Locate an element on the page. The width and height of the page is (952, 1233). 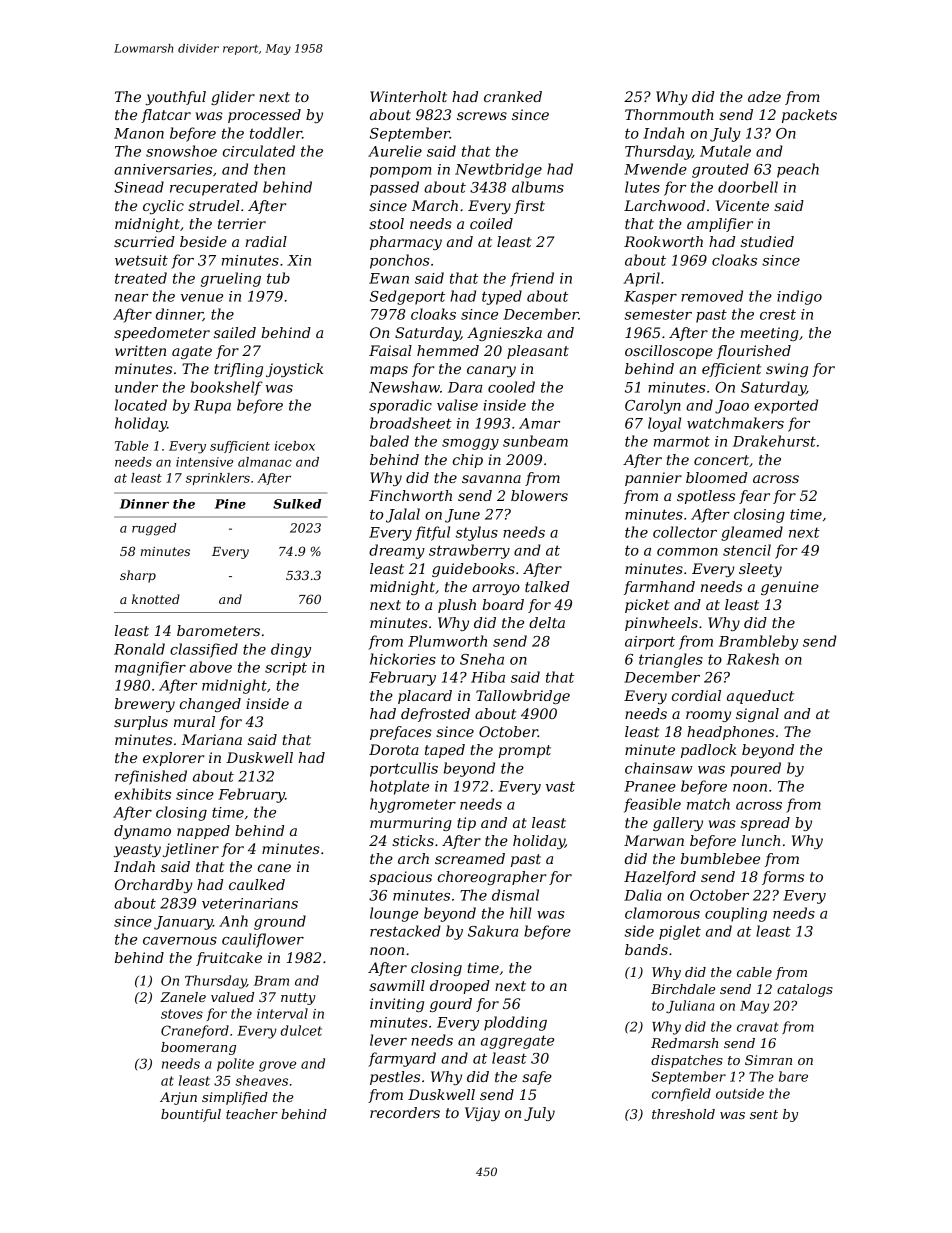
Vijay is located at coordinates (482, 1114).
